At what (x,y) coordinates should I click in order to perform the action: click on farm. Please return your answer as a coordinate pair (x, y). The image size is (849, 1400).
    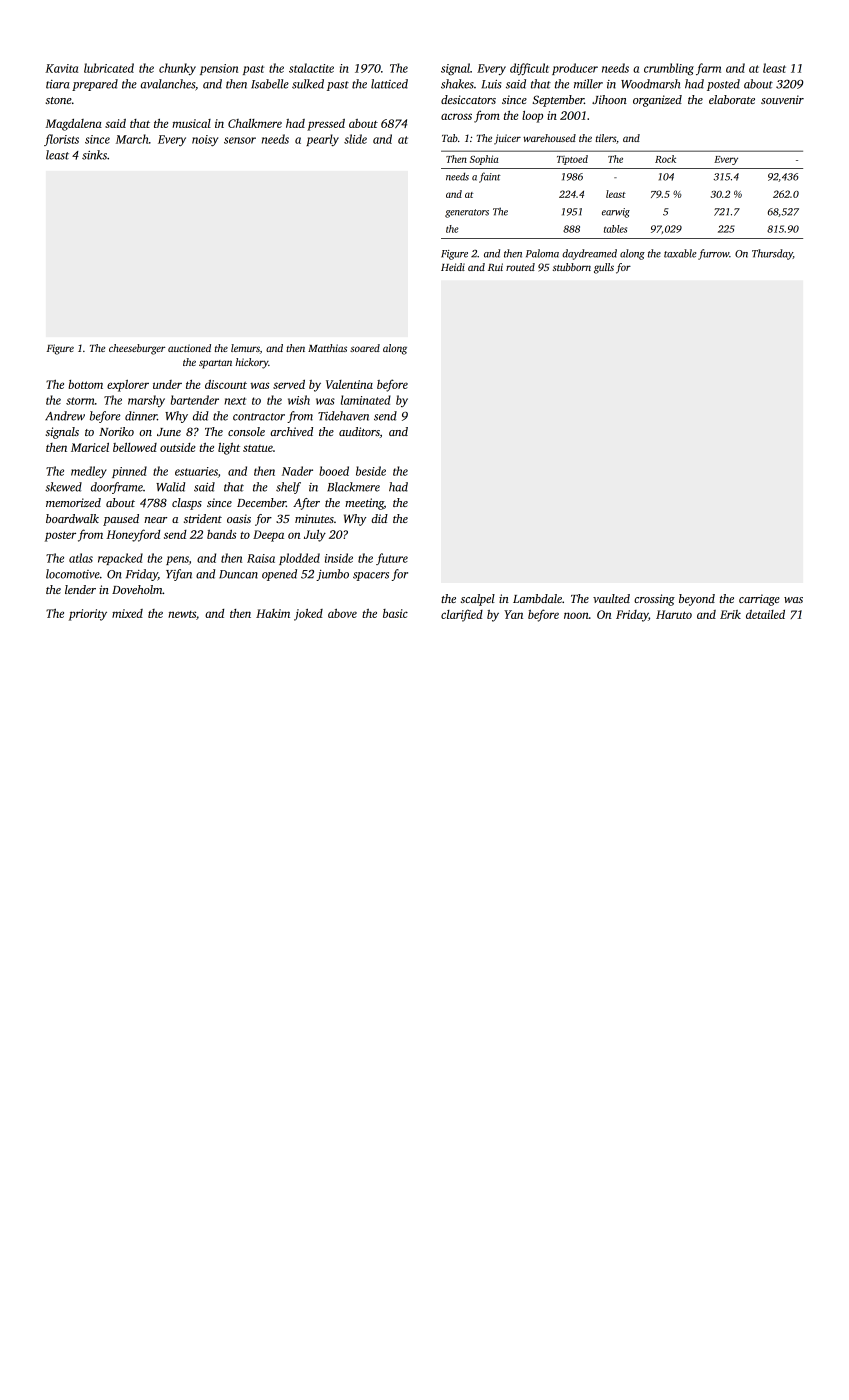
    Looking at the image, I should click on (708, 69).
